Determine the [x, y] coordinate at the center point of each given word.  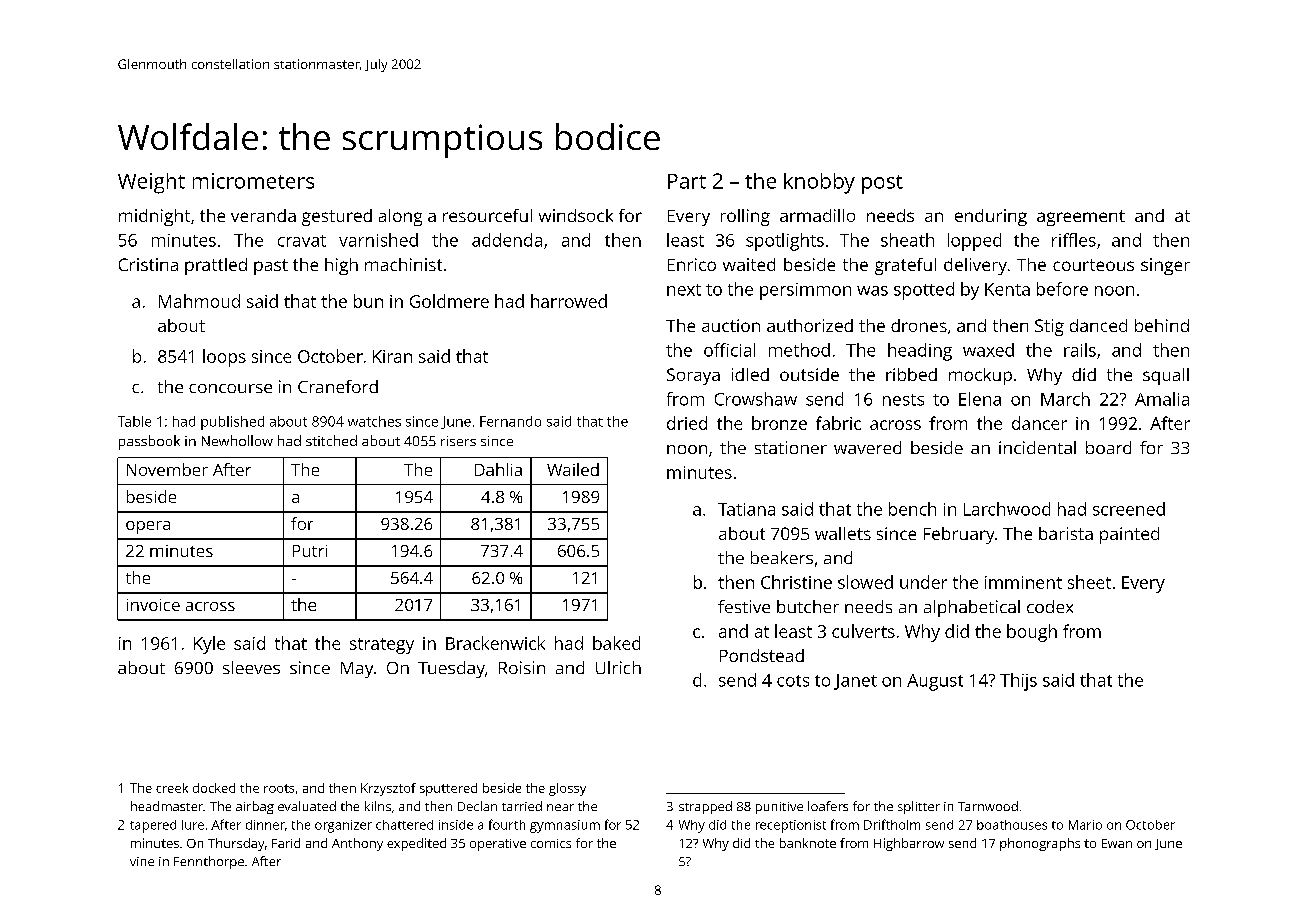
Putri [310, 551]
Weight [151, 183]
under [923, 582]
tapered [153, 826]
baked [616, 643]
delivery [975, 266]
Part [687, 181]
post [882, 184]
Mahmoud [199, 301]
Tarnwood [988, 806]
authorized [810, 325]
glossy [567, 789]
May [357, 670]
